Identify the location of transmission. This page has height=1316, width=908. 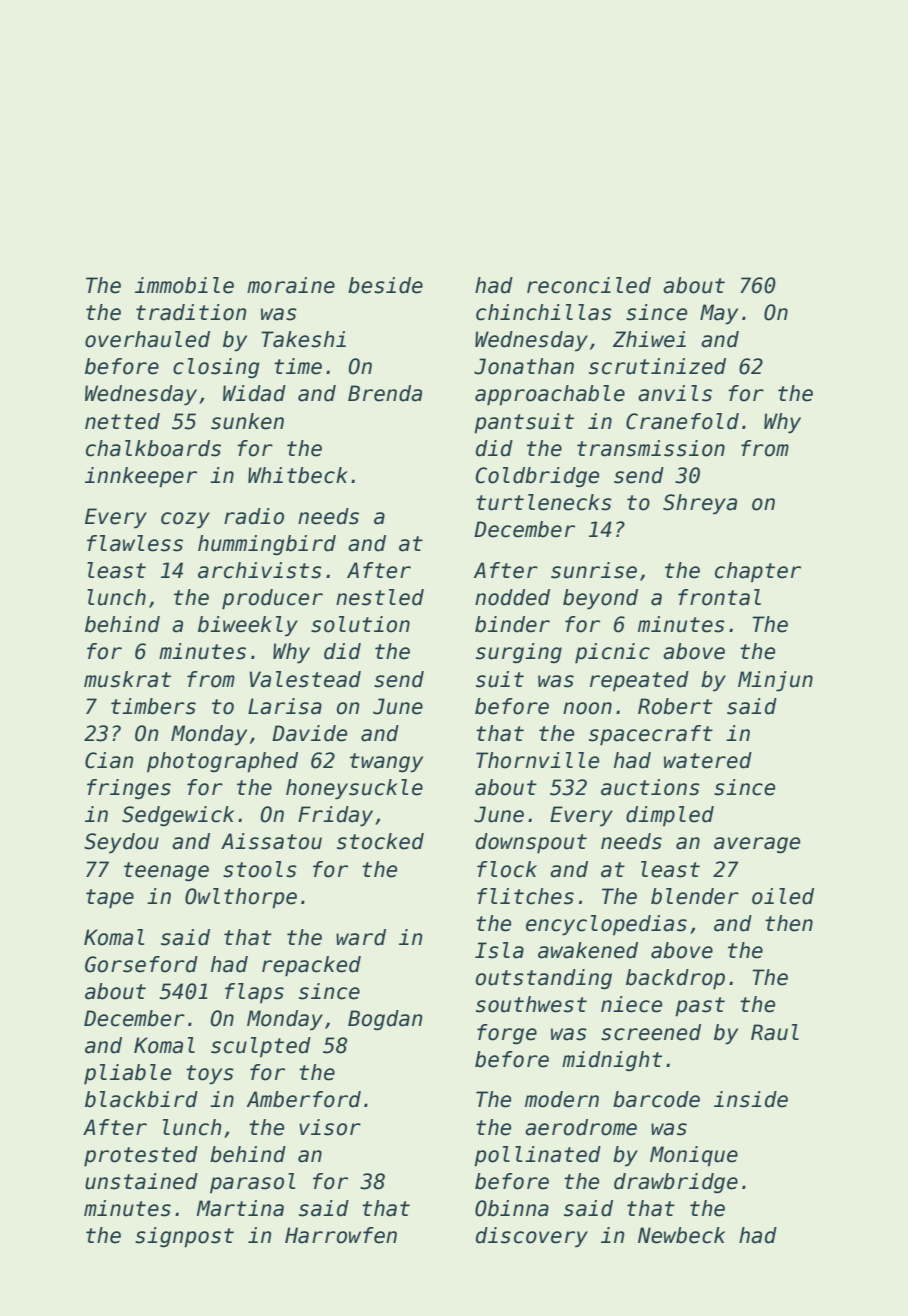
(651, 448).
